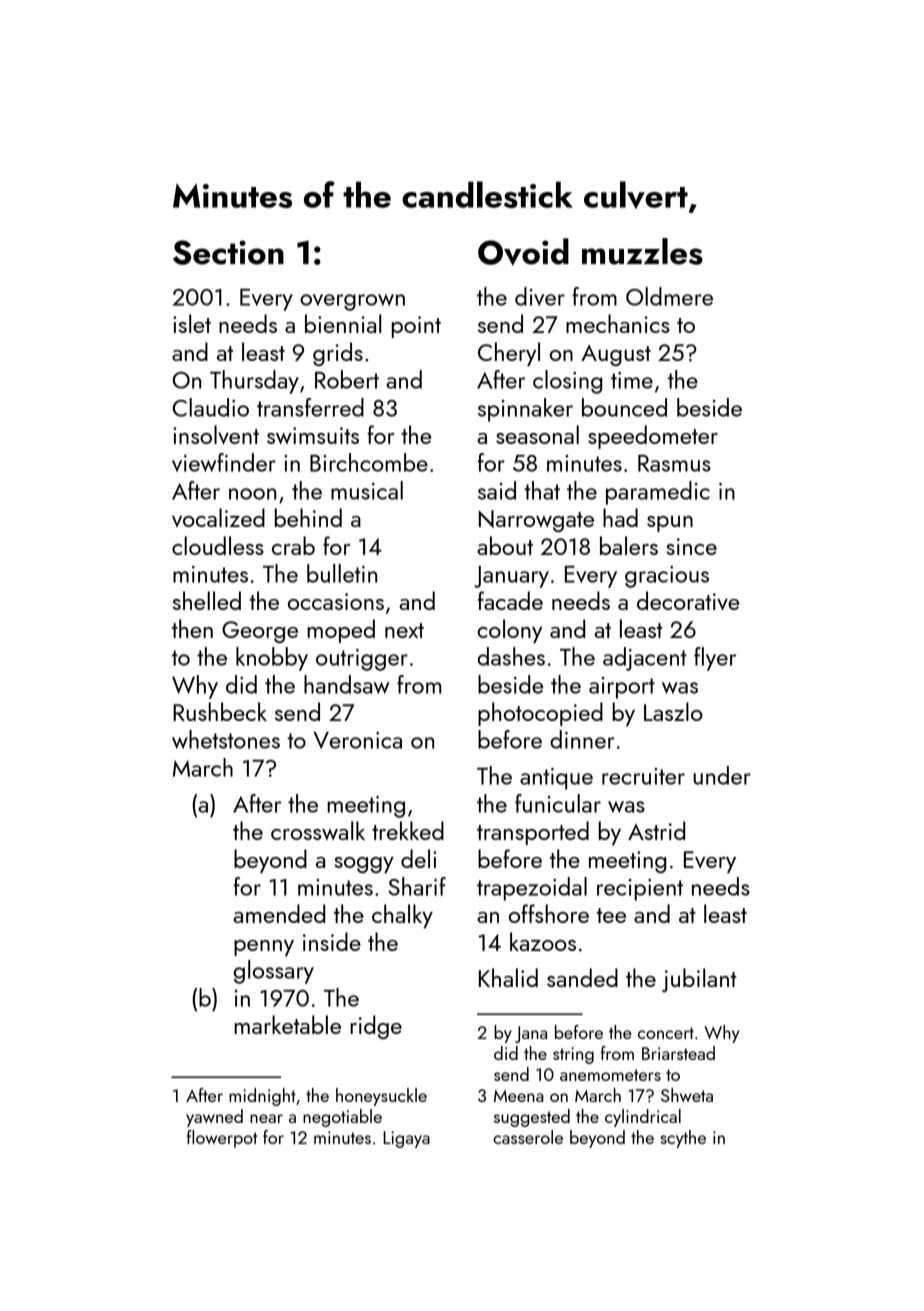 The height and width of the page is (1311, 924). What do you see at coordinates (525, 410) in the page?
I see `spinnaker` at bounding box center [525, 410].
